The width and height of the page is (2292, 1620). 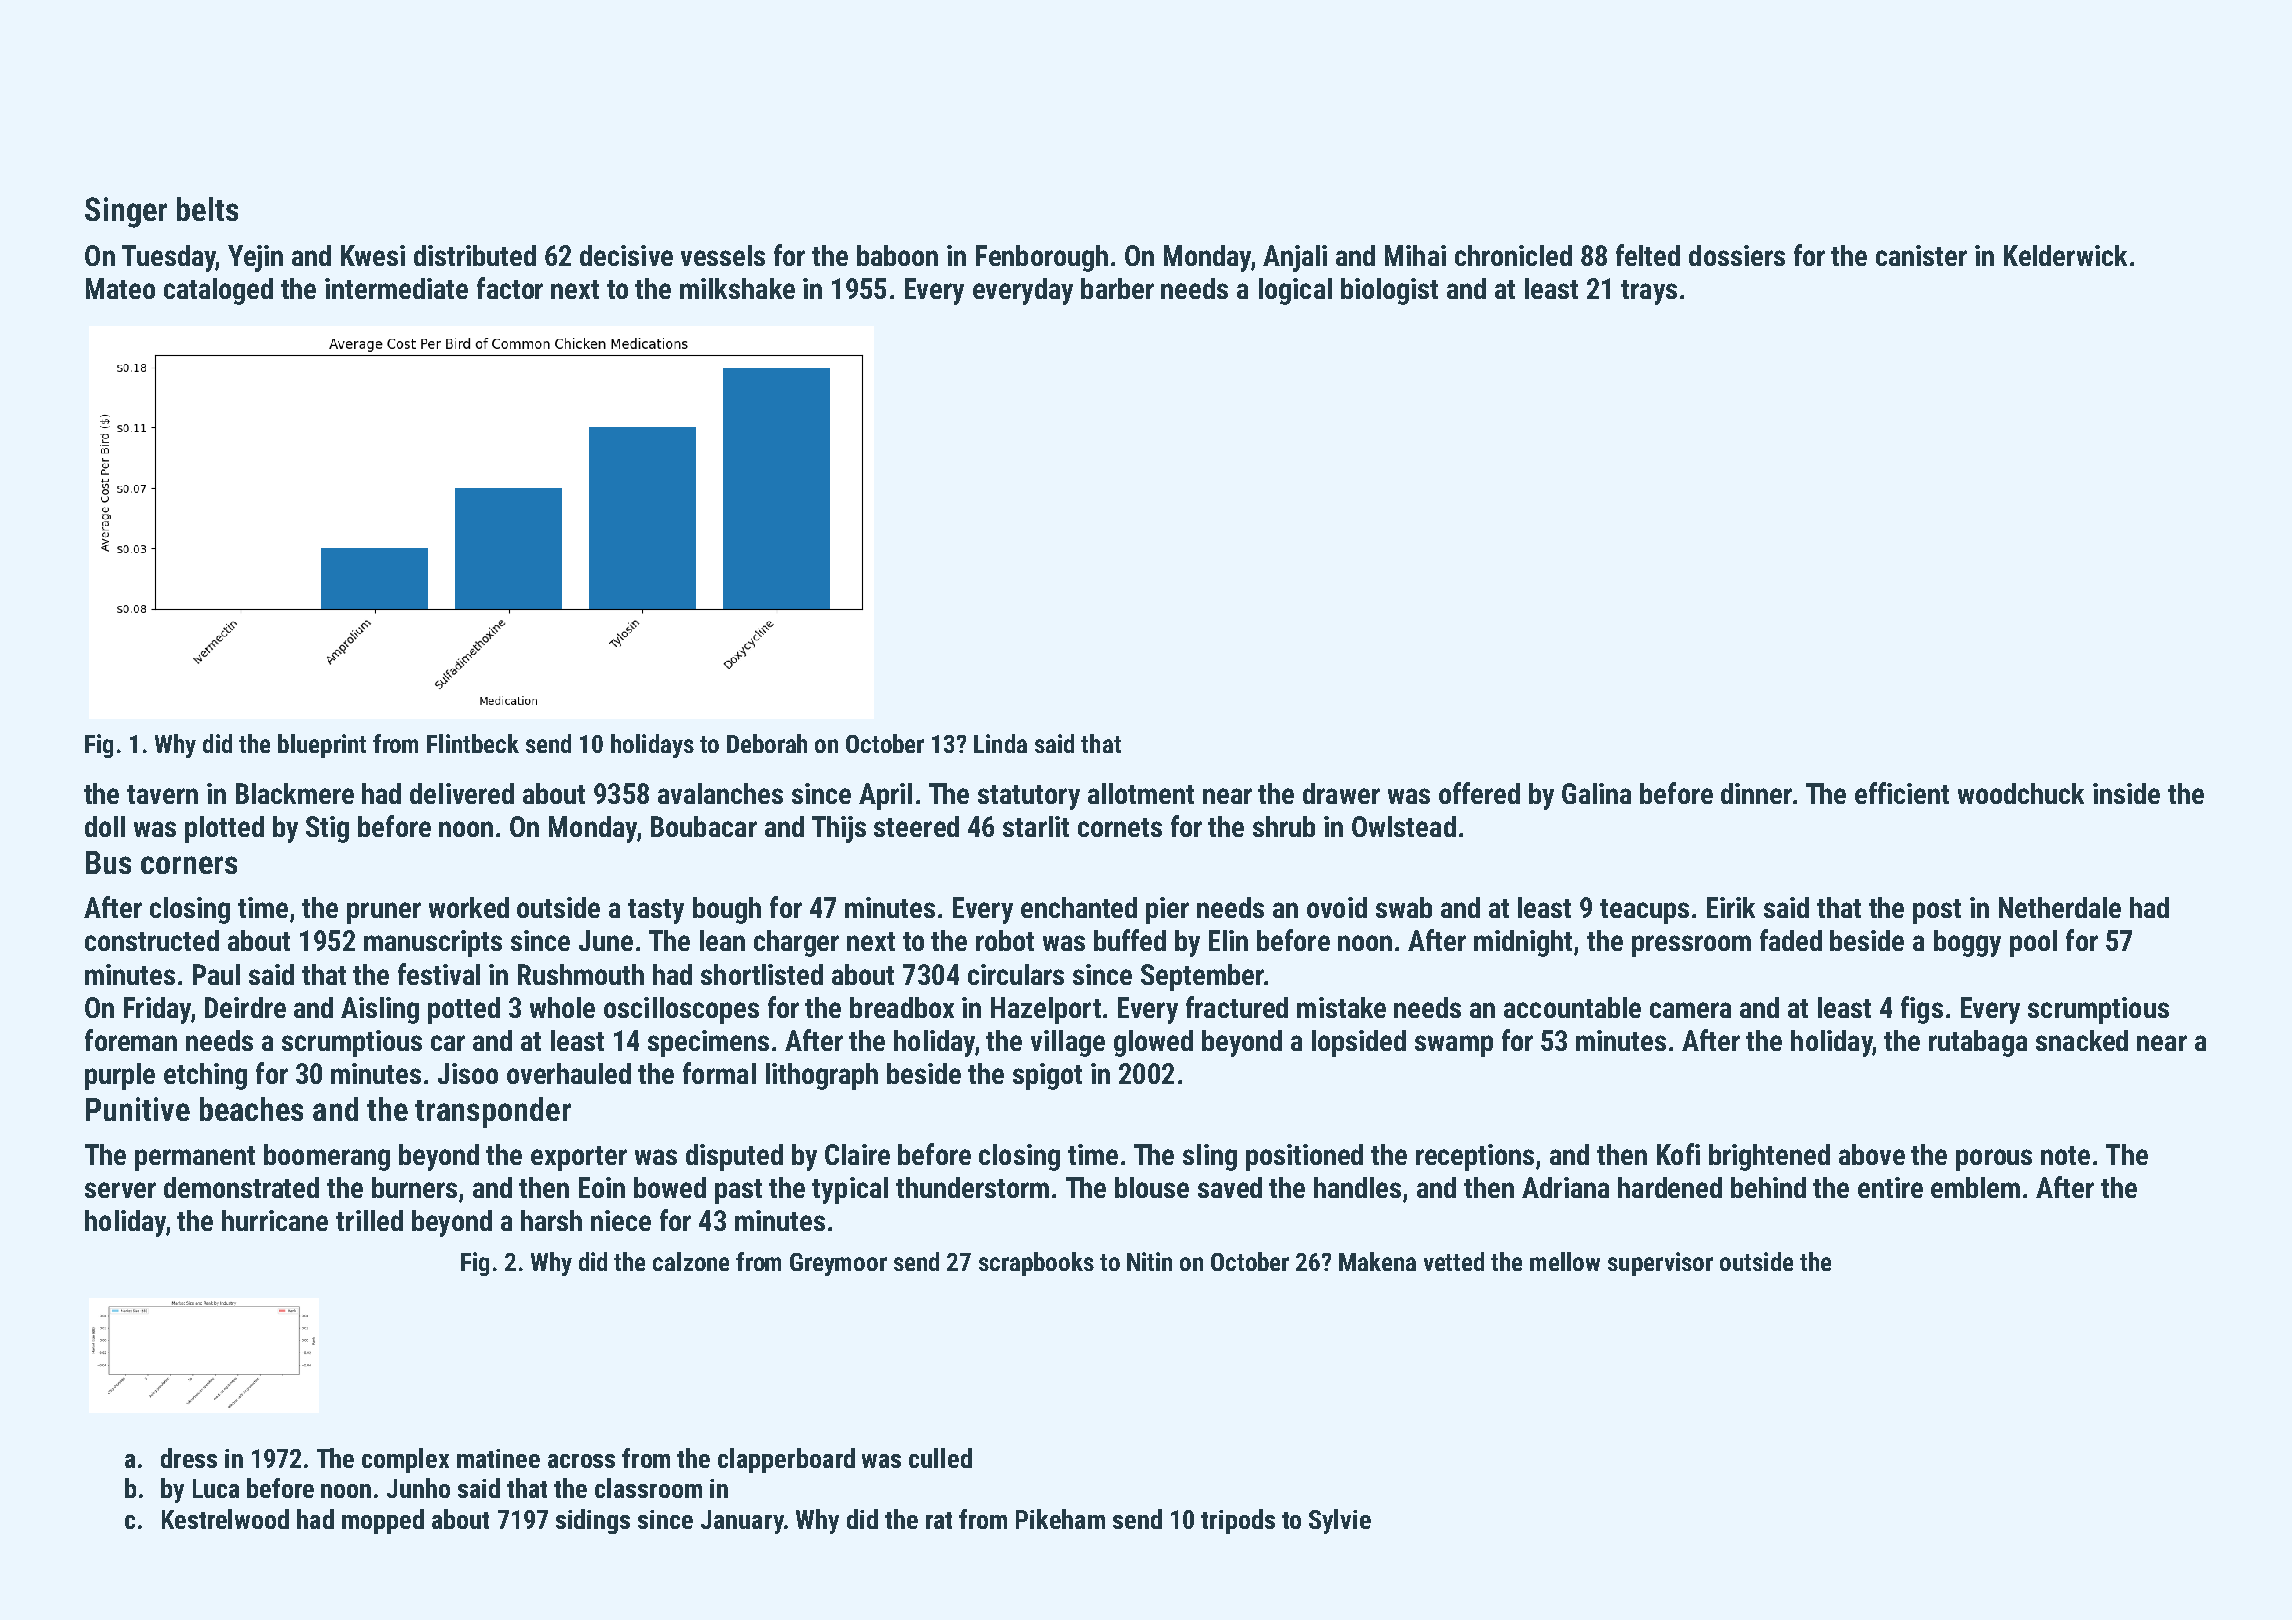 What do you see at coordinates (1000, 743) in the page?
I see `Linda` at bounding box center [1000, 743].
